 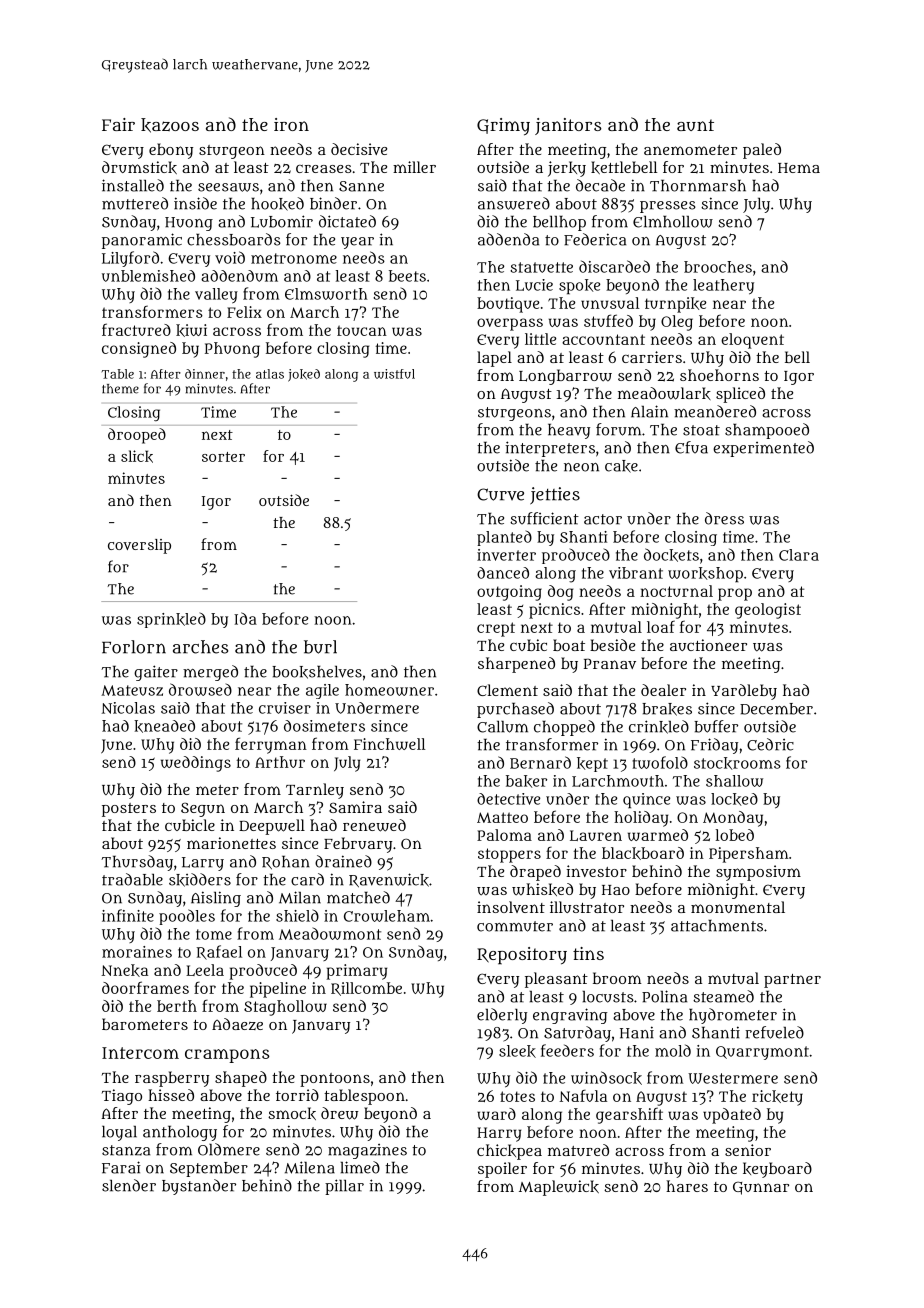 I want to click on year, so click(x=357, y=243).
